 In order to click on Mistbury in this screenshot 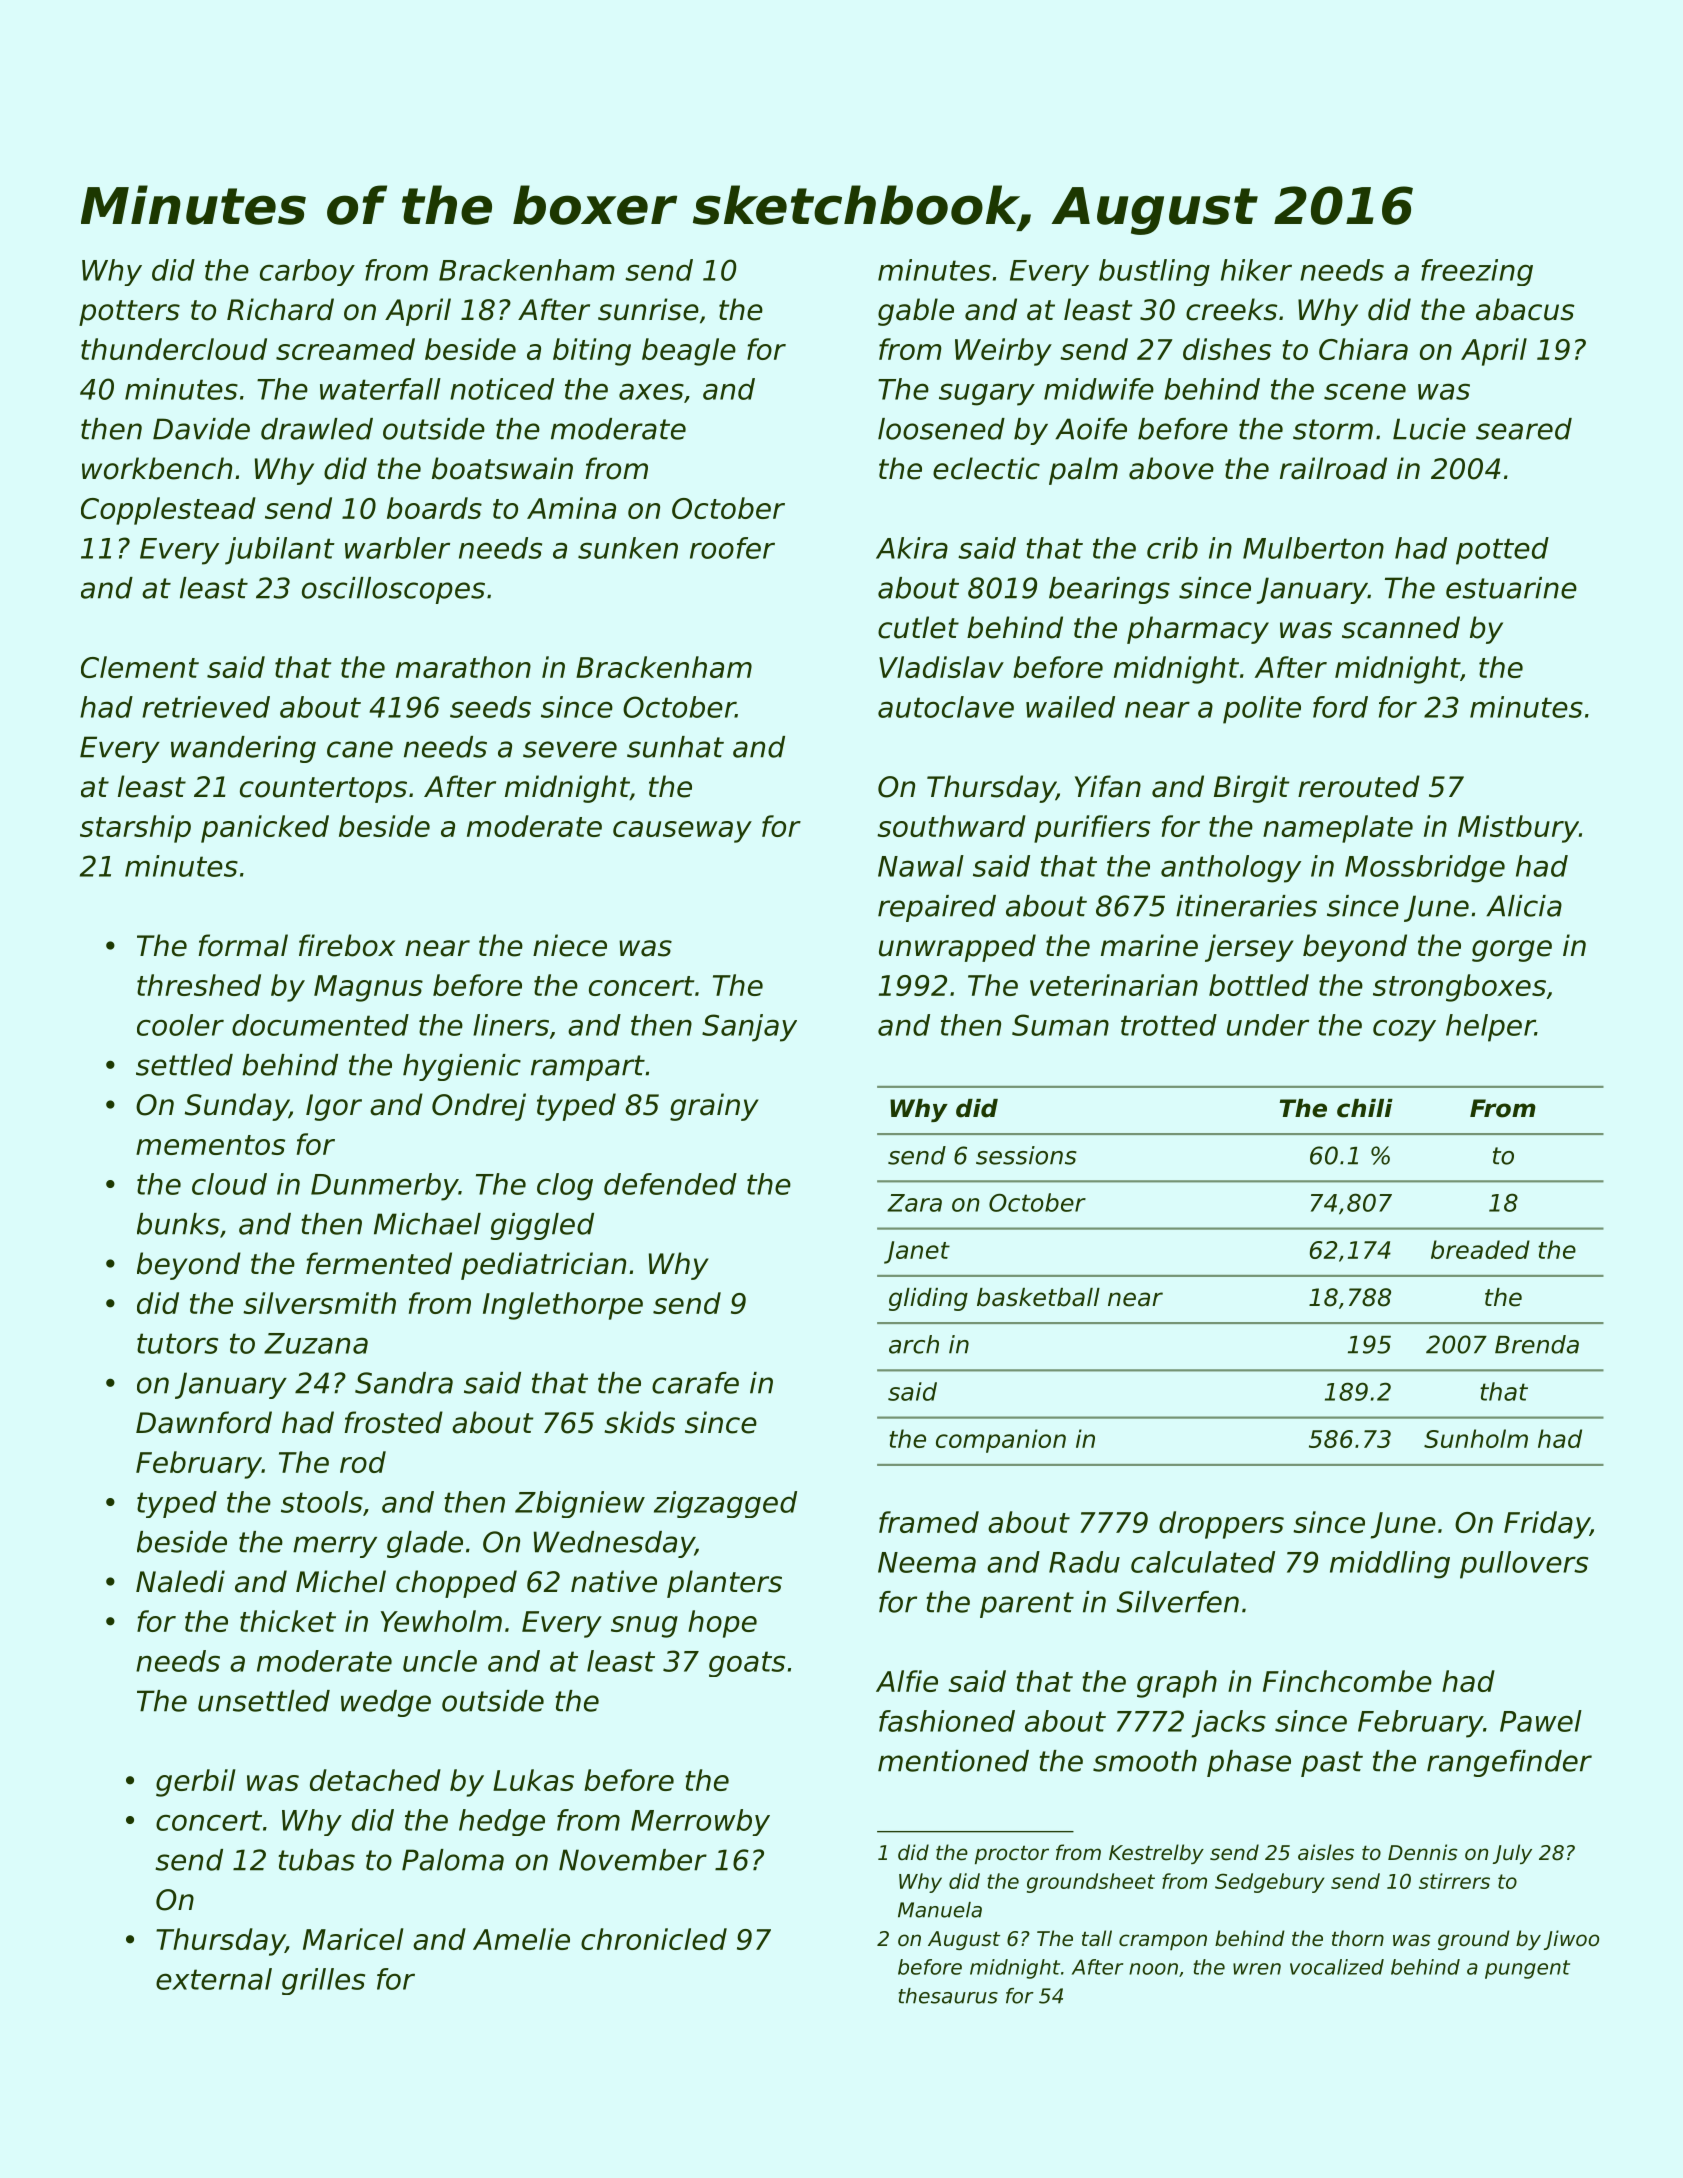, I will do `click(1518, 829)`.
